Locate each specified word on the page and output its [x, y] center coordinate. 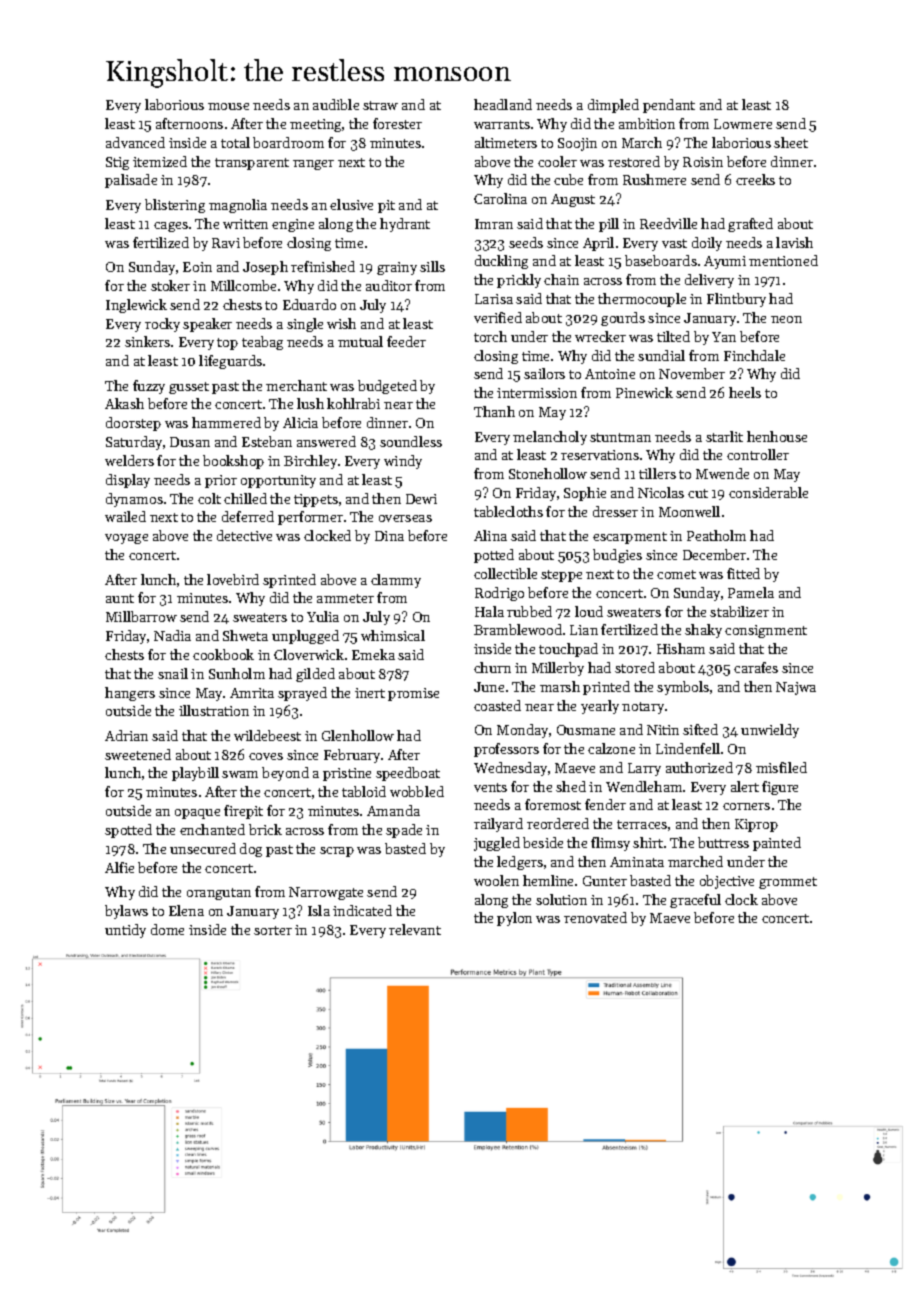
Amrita [252, 693]
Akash [124, 403]
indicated [362, 910]
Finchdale [754, 355]
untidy [125, 931]
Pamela [751, 592]
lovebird [233, 579]
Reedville [668, 223]
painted [777, 844]
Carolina [500, 198]
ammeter [345, 598]
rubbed [529, 611]
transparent [252, 164]
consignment [766, 631]
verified [498, 317]
